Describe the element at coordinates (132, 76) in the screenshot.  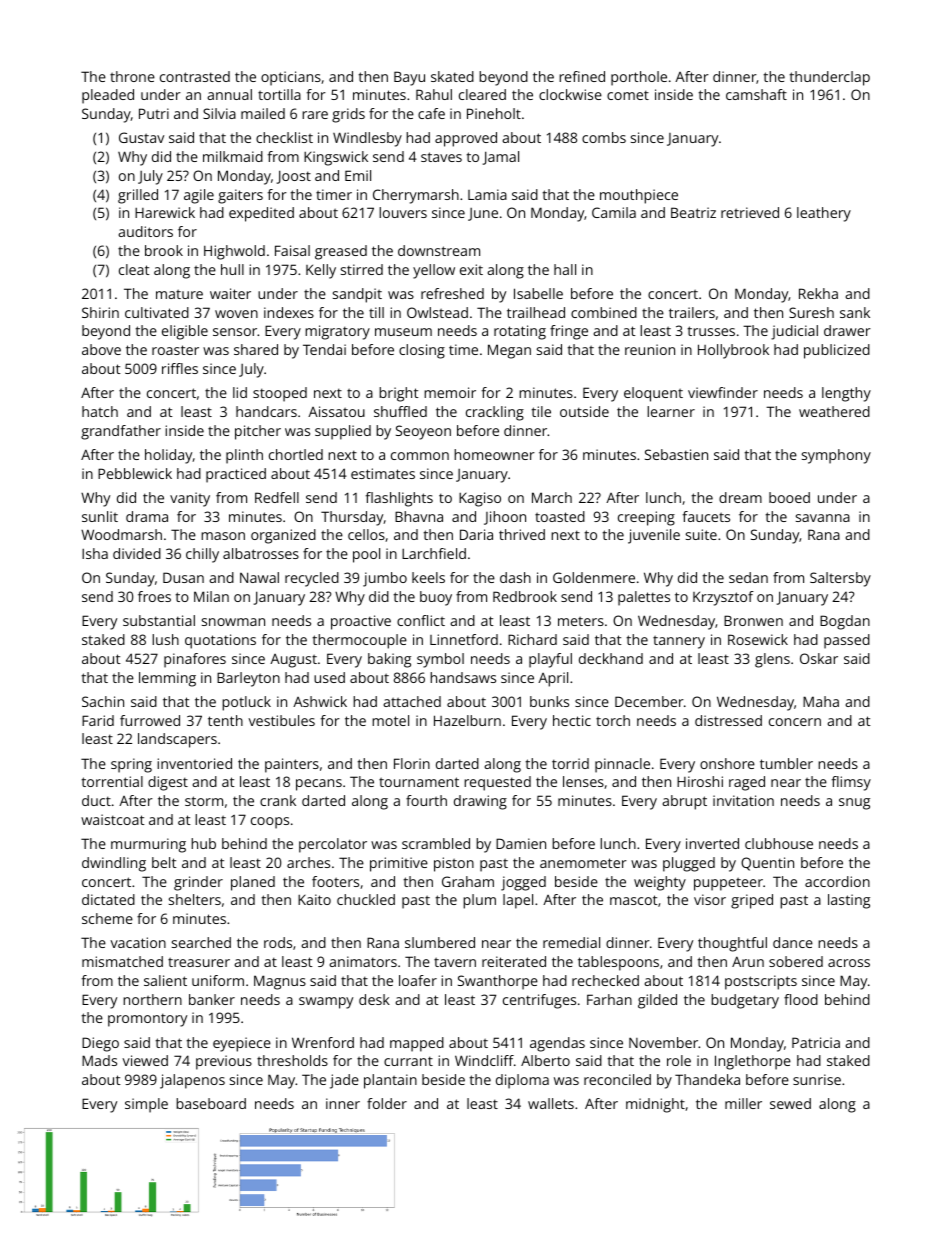
I see `throne` at that location.
